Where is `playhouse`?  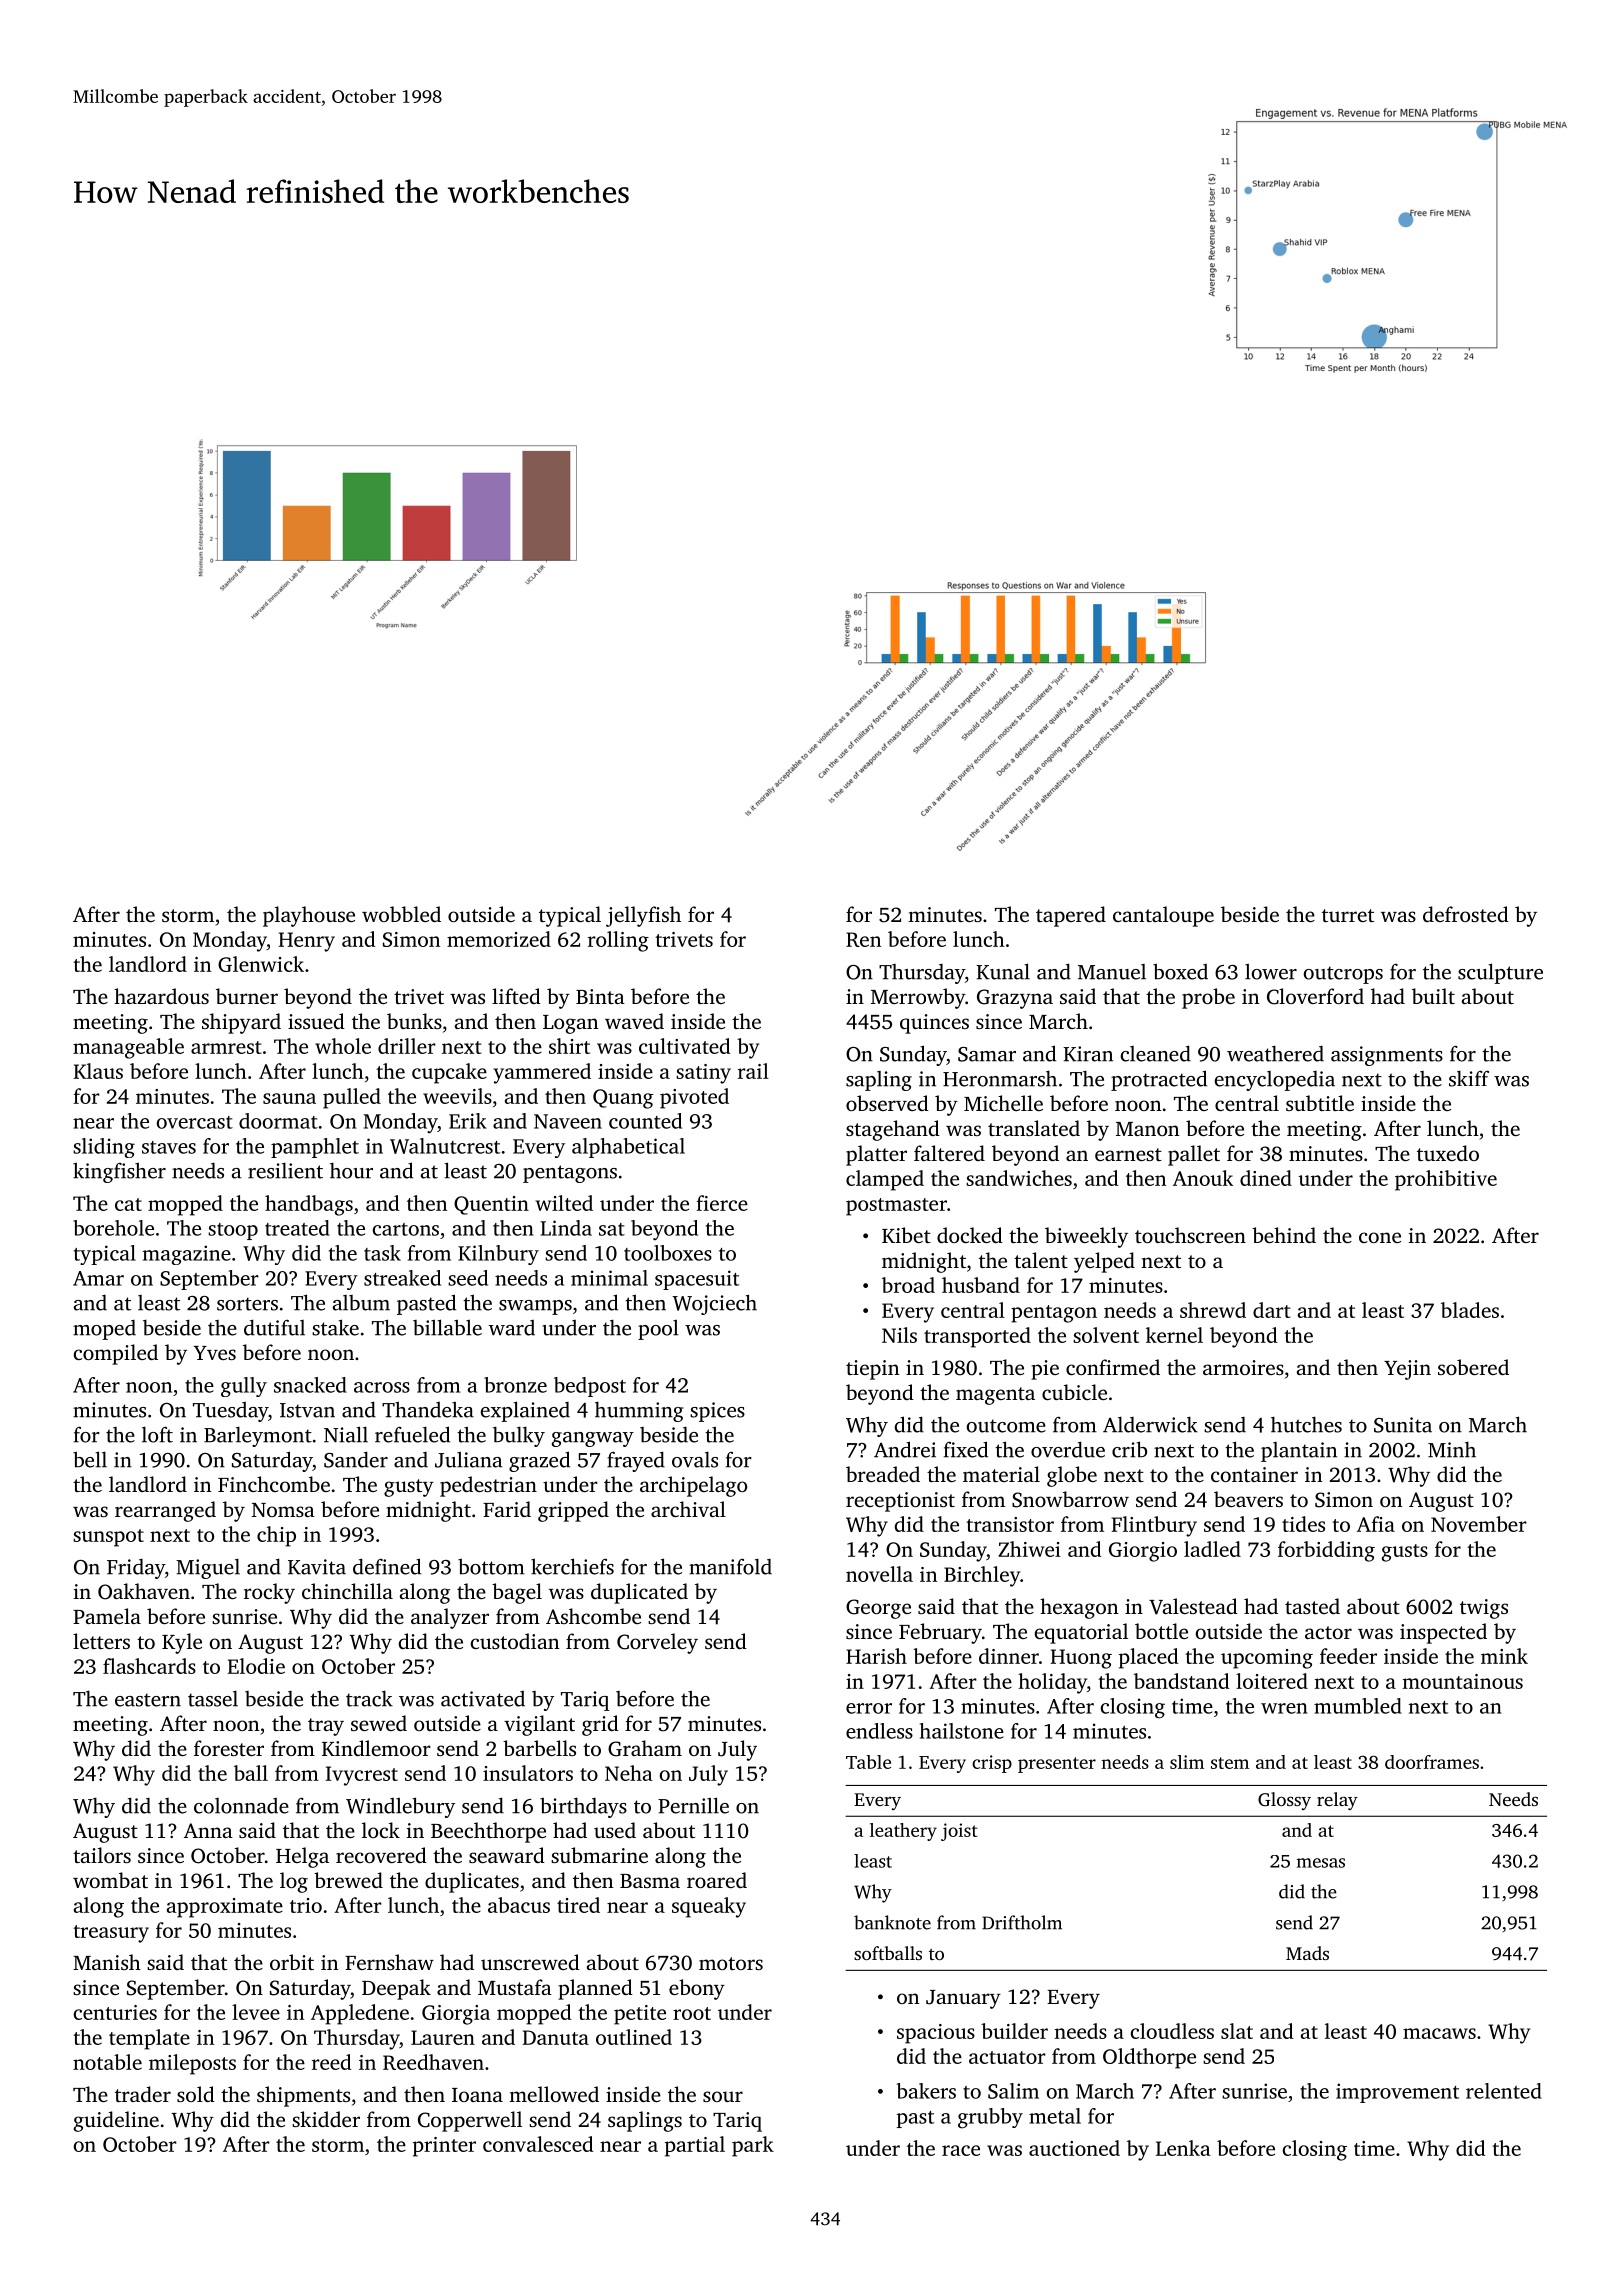 playhouse is located at coordinates (309, 916).
